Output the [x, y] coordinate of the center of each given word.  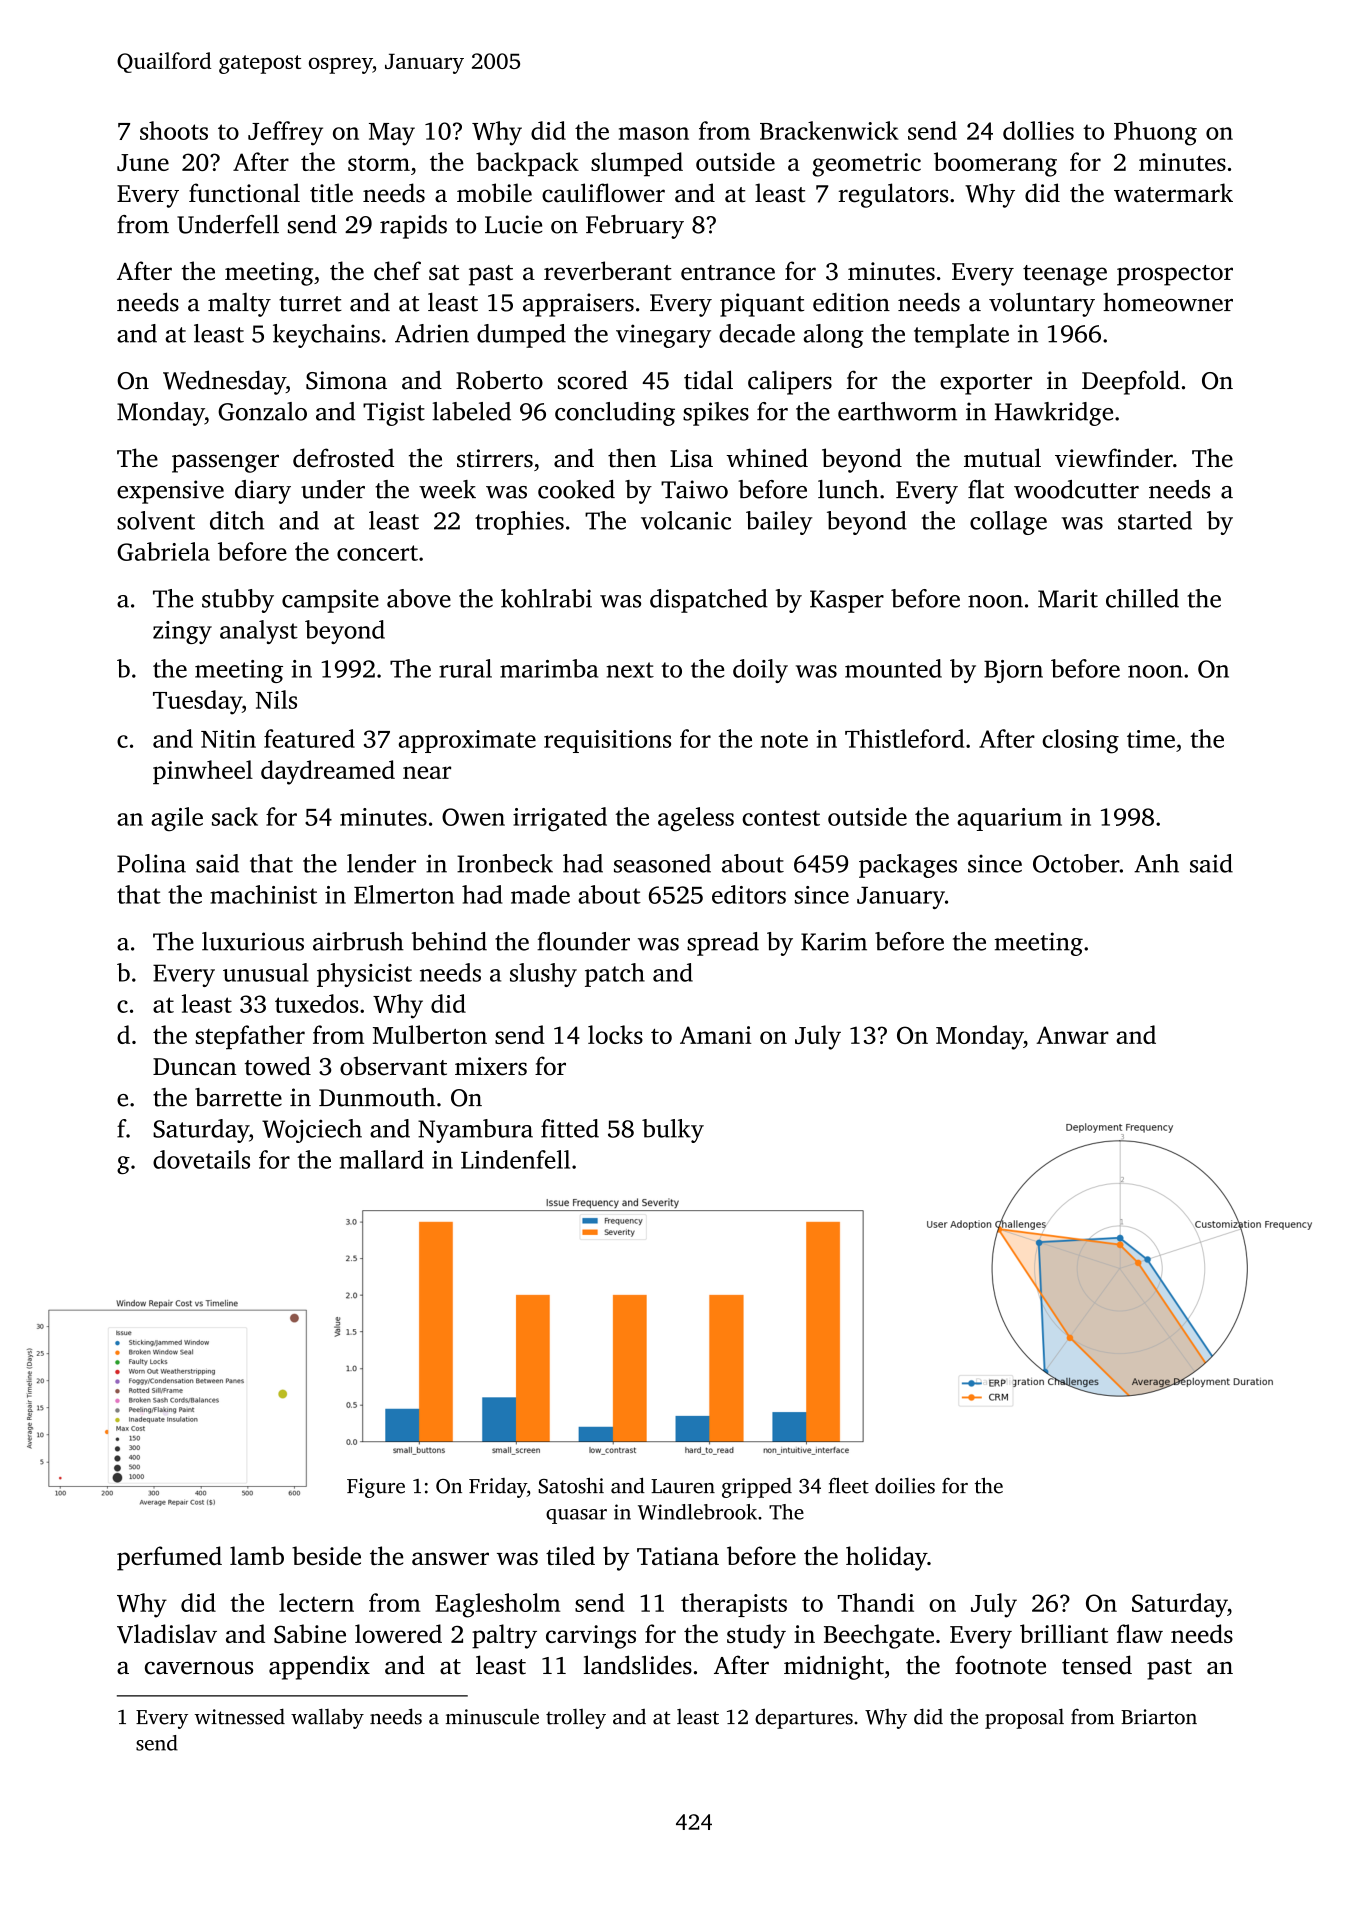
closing [1080, 741]
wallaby [327, 1718]
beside [326, 1555]
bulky [673, 1131]
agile [177, 819]
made [540, 894]
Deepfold [1131, 382]
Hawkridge [1054, 414]
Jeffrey [285, 133]
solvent [156, 520]
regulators [893, 195]
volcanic [686, 520]
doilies [905, 1486]
